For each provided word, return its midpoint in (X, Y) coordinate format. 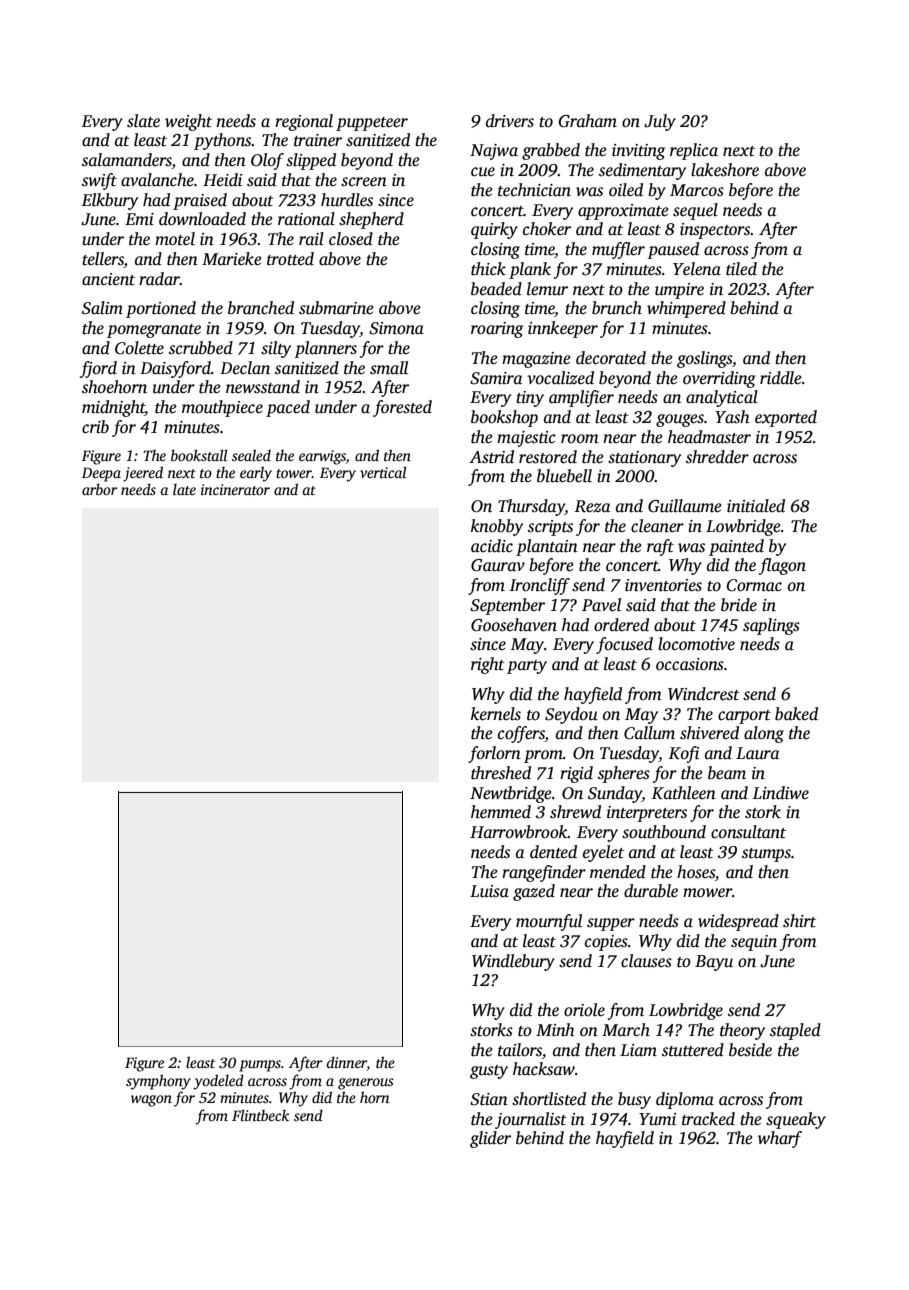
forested (402, 408)
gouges (680, 420)
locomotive (696, 644)
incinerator (235, 489)
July (660, 122)
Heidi (222, 180)
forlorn (494, 754)
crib (95, 427)
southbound (664, 832)
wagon (151, 1101)
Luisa (489, 891)
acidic (492, 546)
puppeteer (372, 124)
